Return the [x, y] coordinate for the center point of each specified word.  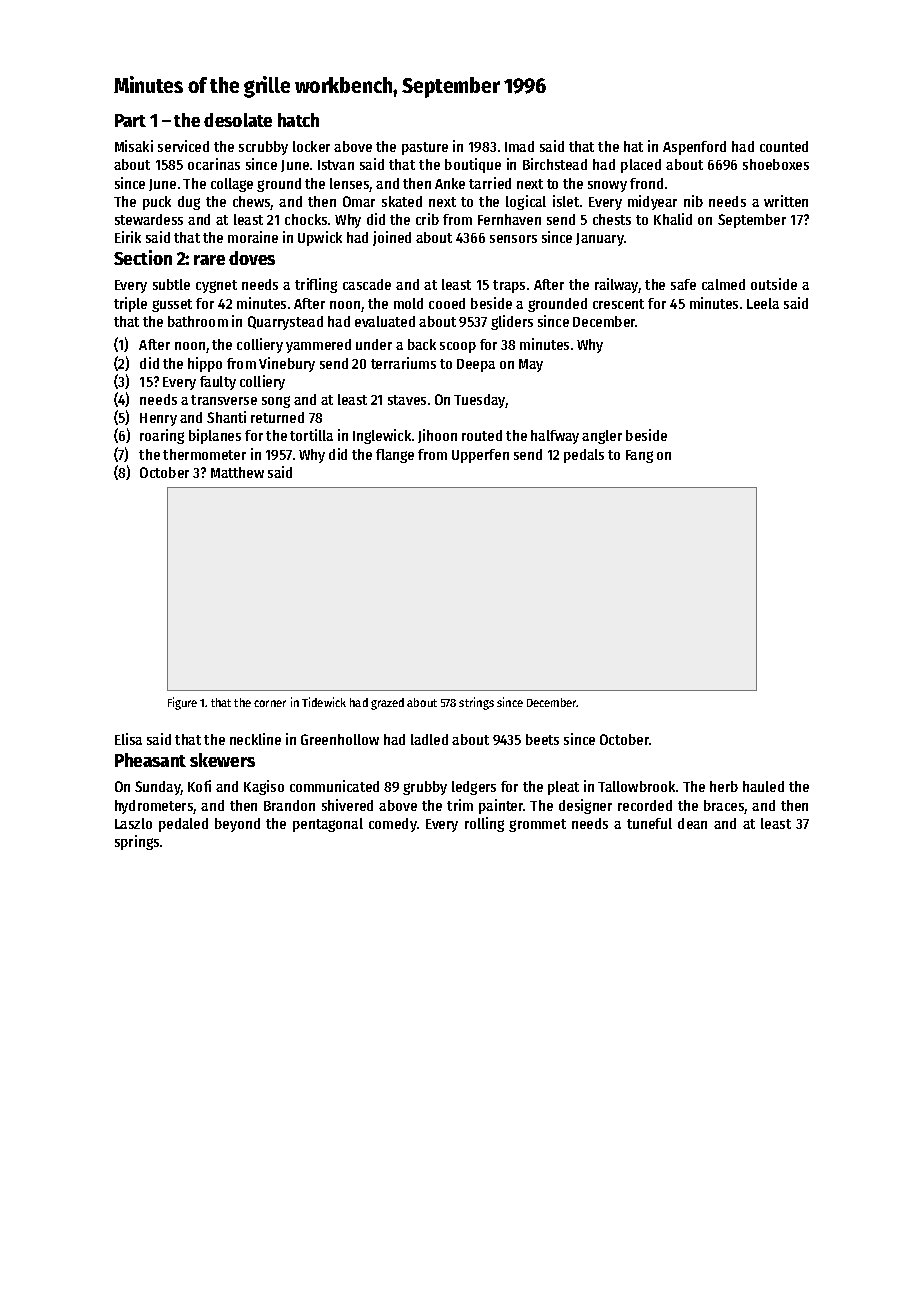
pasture [425, 148]
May [531, 365]
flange [395, 456]
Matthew [237, 472]
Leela [763, 303]
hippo [205, 364]
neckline [255, 739]
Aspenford [694, 148]
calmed [723, 284]
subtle [171, 284]
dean [692, 823]
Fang [639, 456]
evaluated [385, 321]
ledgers [474, 788]
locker [311, 146]
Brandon [289, 805]
